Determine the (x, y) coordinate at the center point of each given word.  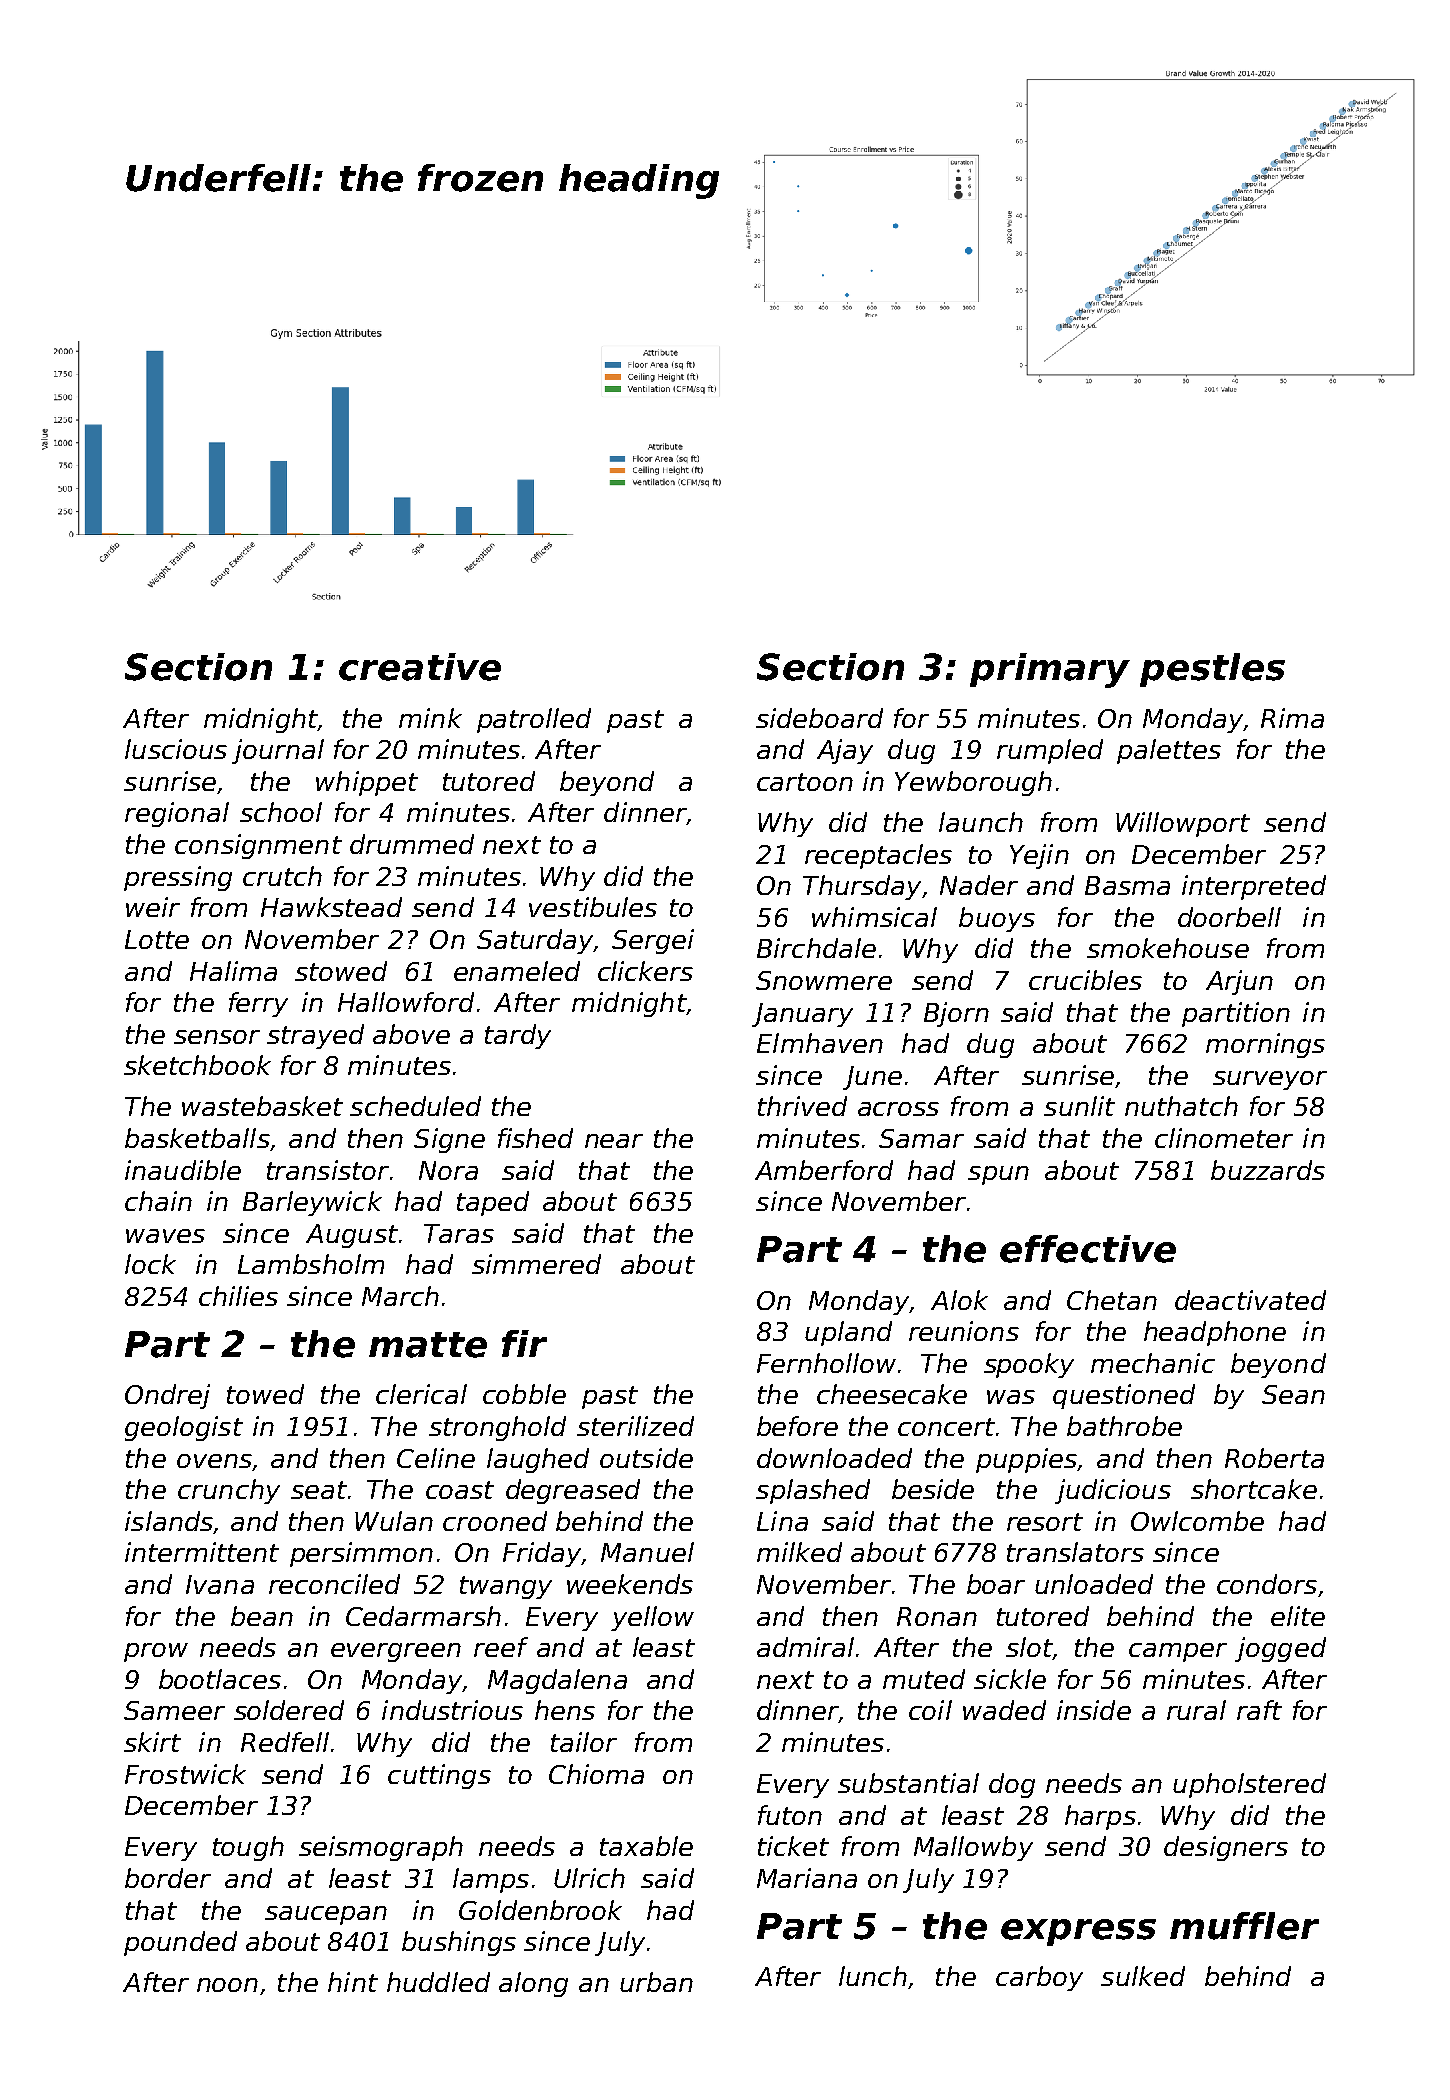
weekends (630, 1584)
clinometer (1224, 1138)
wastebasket (262, 1106)
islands (169, 1521)
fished (535, 1138)
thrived (802, 1106)
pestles (1212, 670)
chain (158, 1201)
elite (1298, 1616)
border (168, 1878)
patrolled (534, 720)
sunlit (1079, 1106)
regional (177, 814)
